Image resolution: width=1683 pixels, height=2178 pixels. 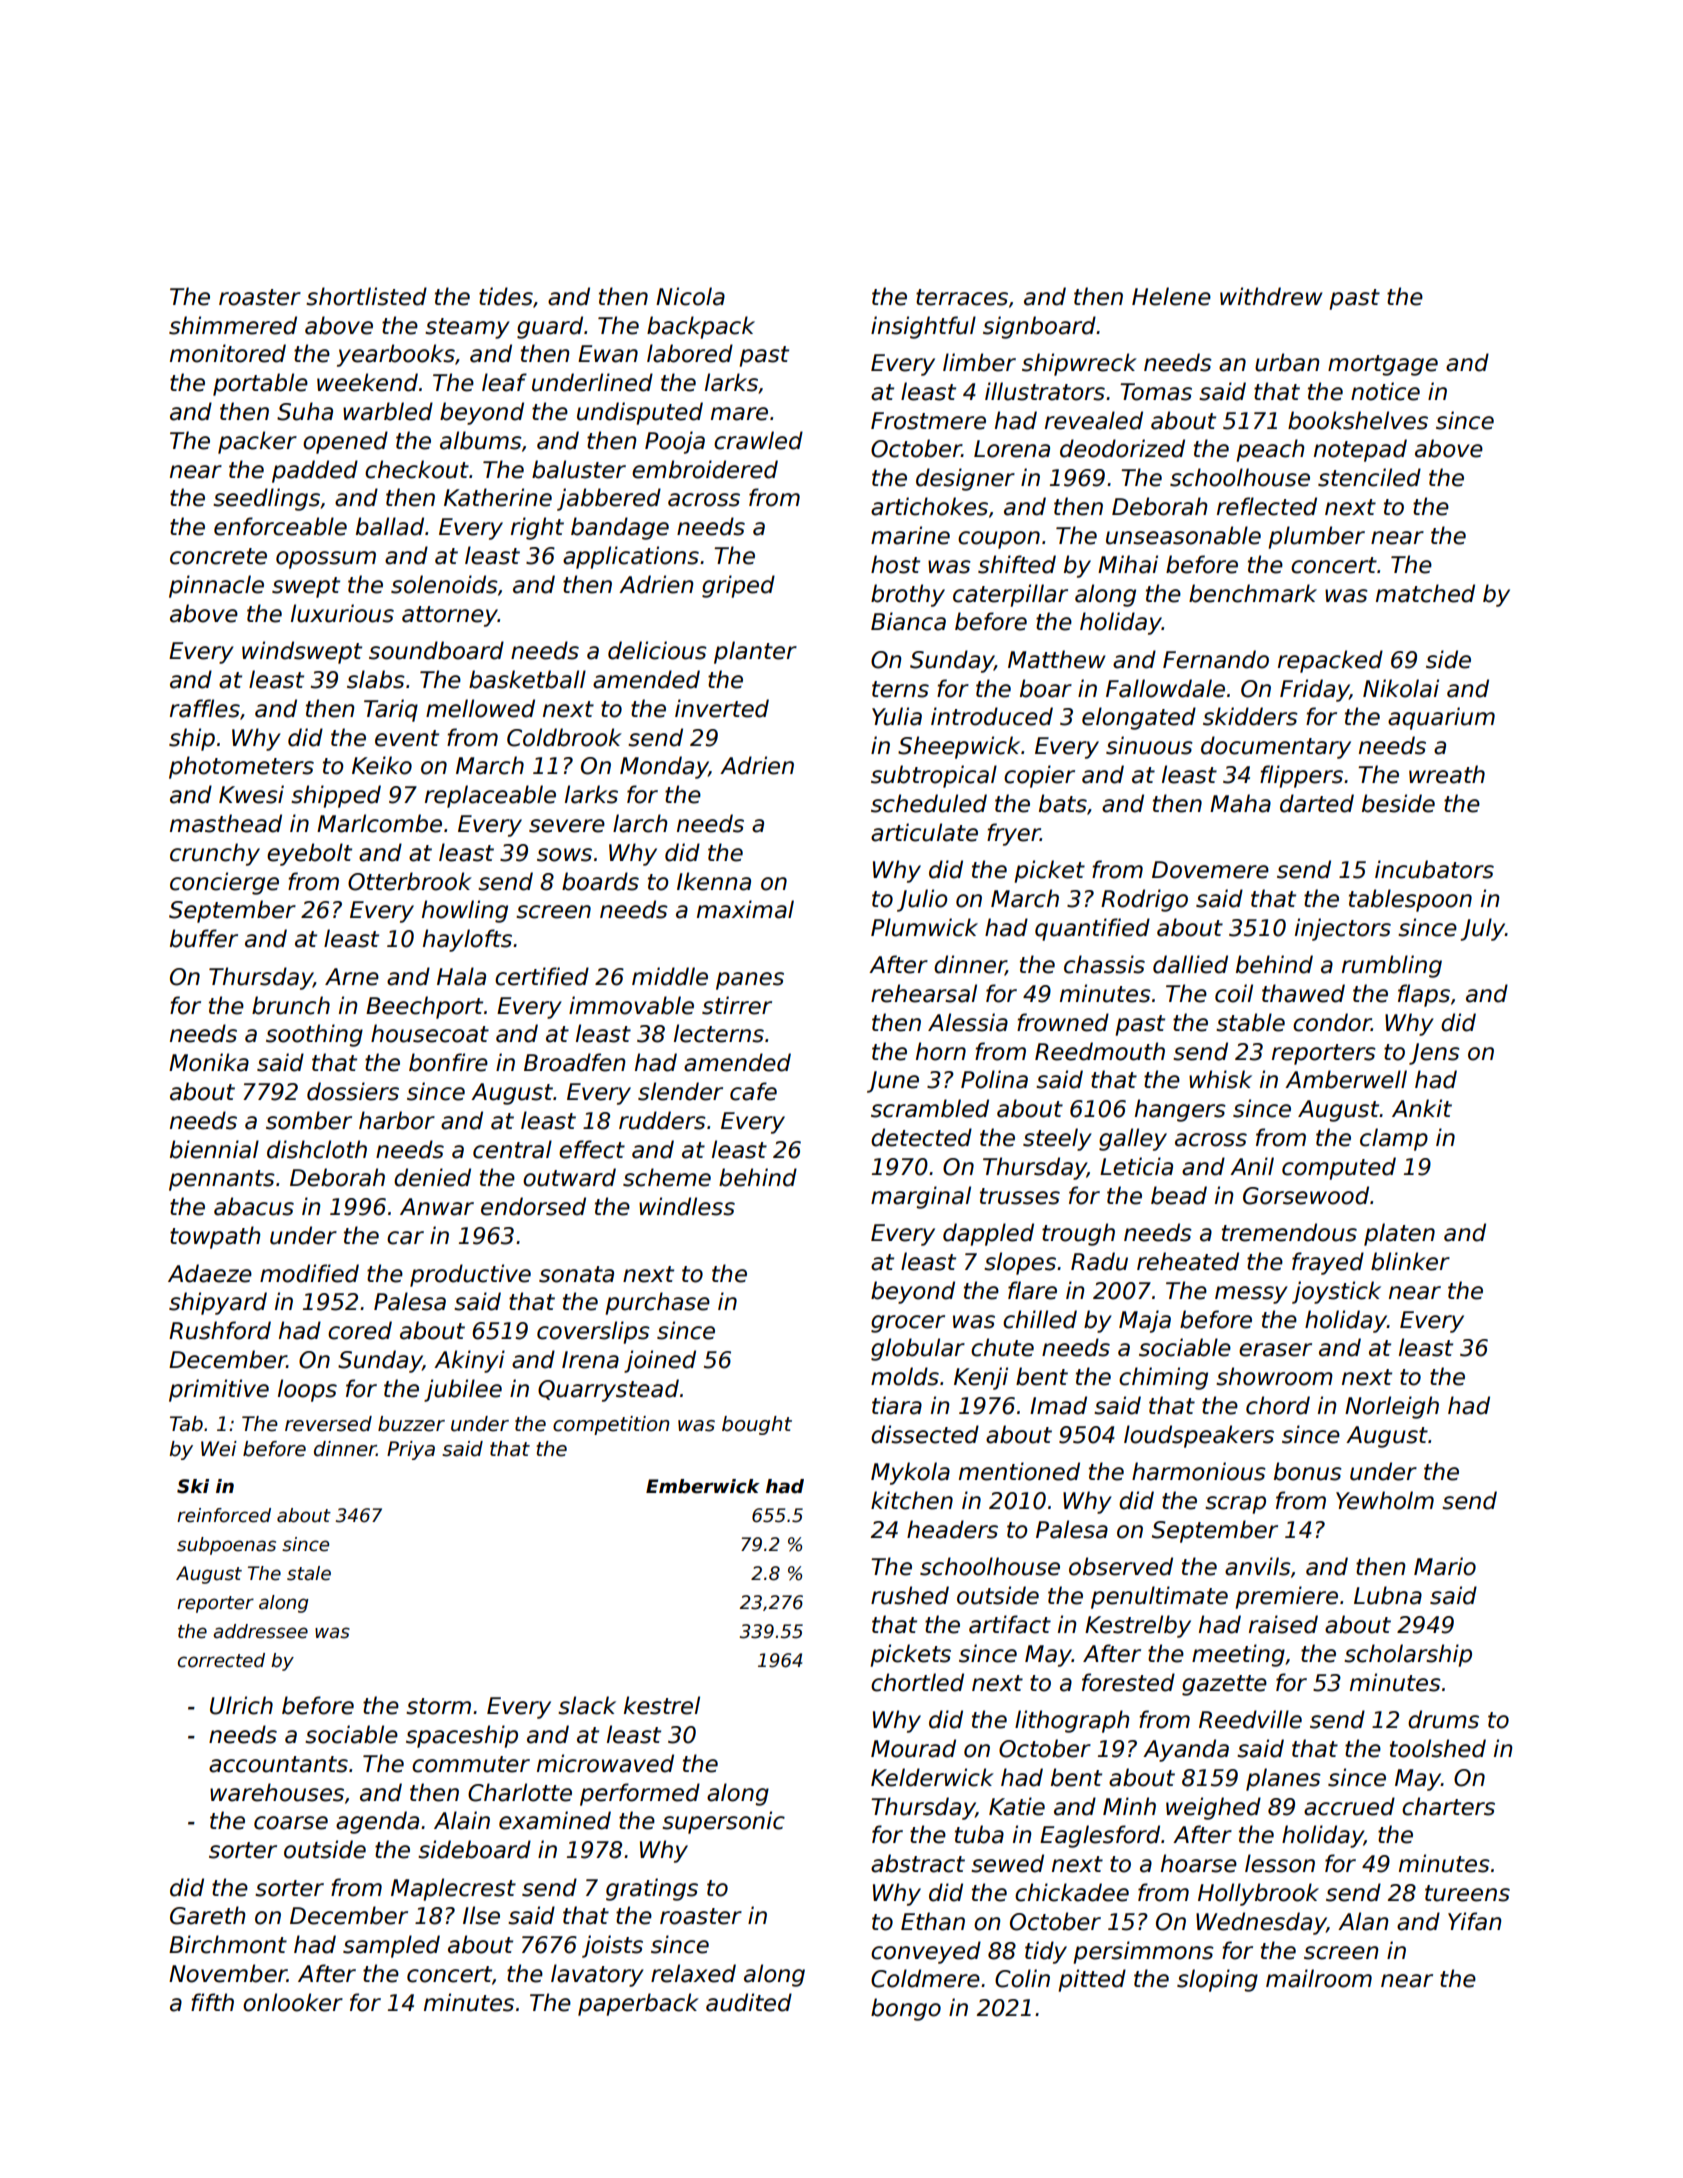 What do you see at coordinates (1287, 362) in the image?
I see `urban` at bounding box center [1287, 362].
